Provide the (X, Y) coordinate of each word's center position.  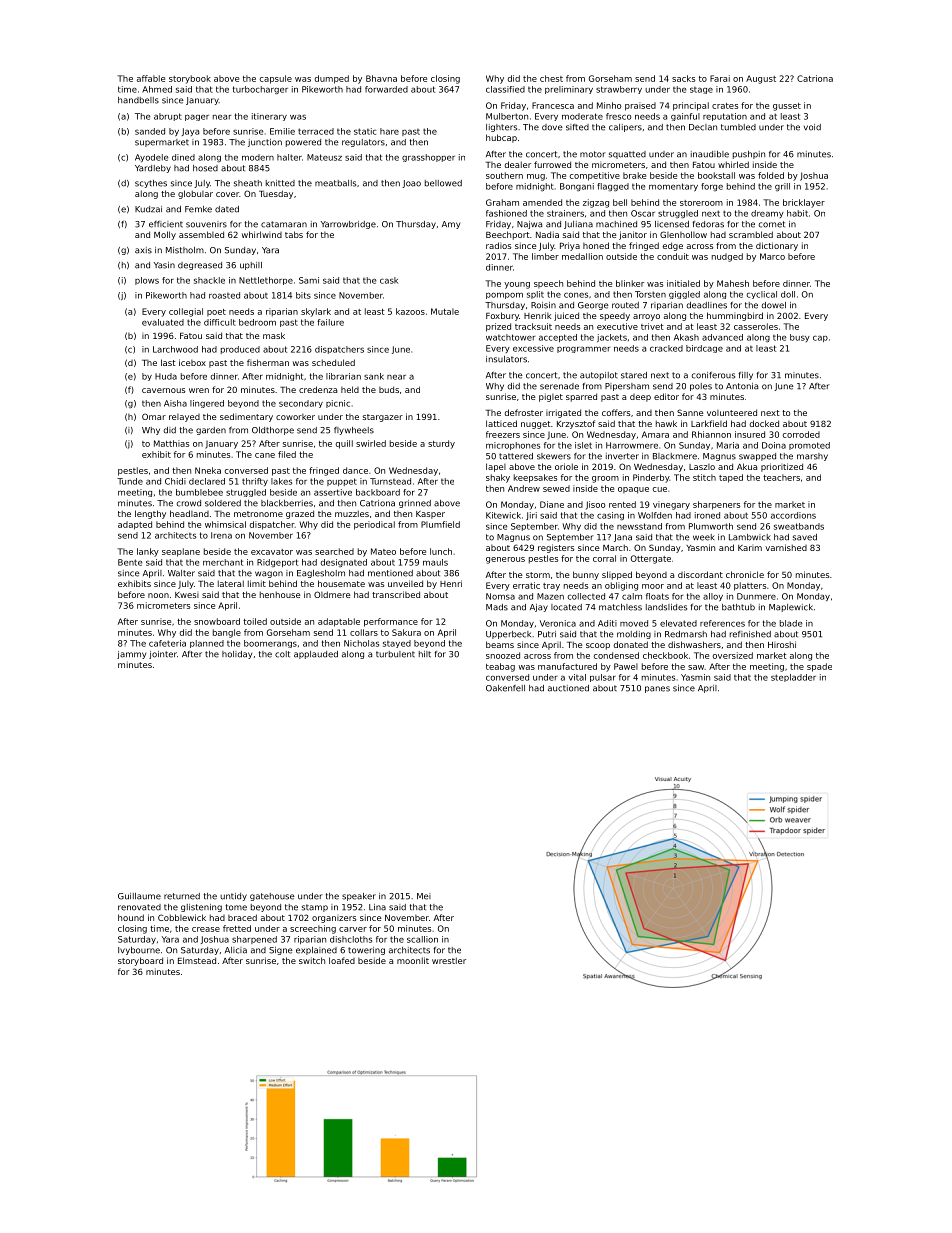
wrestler (449, 960)
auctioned (568, 688)
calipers (625, 128)
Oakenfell (505, 688)
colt (282, 654)
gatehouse (272, 897)
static (365, 131)
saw (696, 667)
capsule (276, 79)
